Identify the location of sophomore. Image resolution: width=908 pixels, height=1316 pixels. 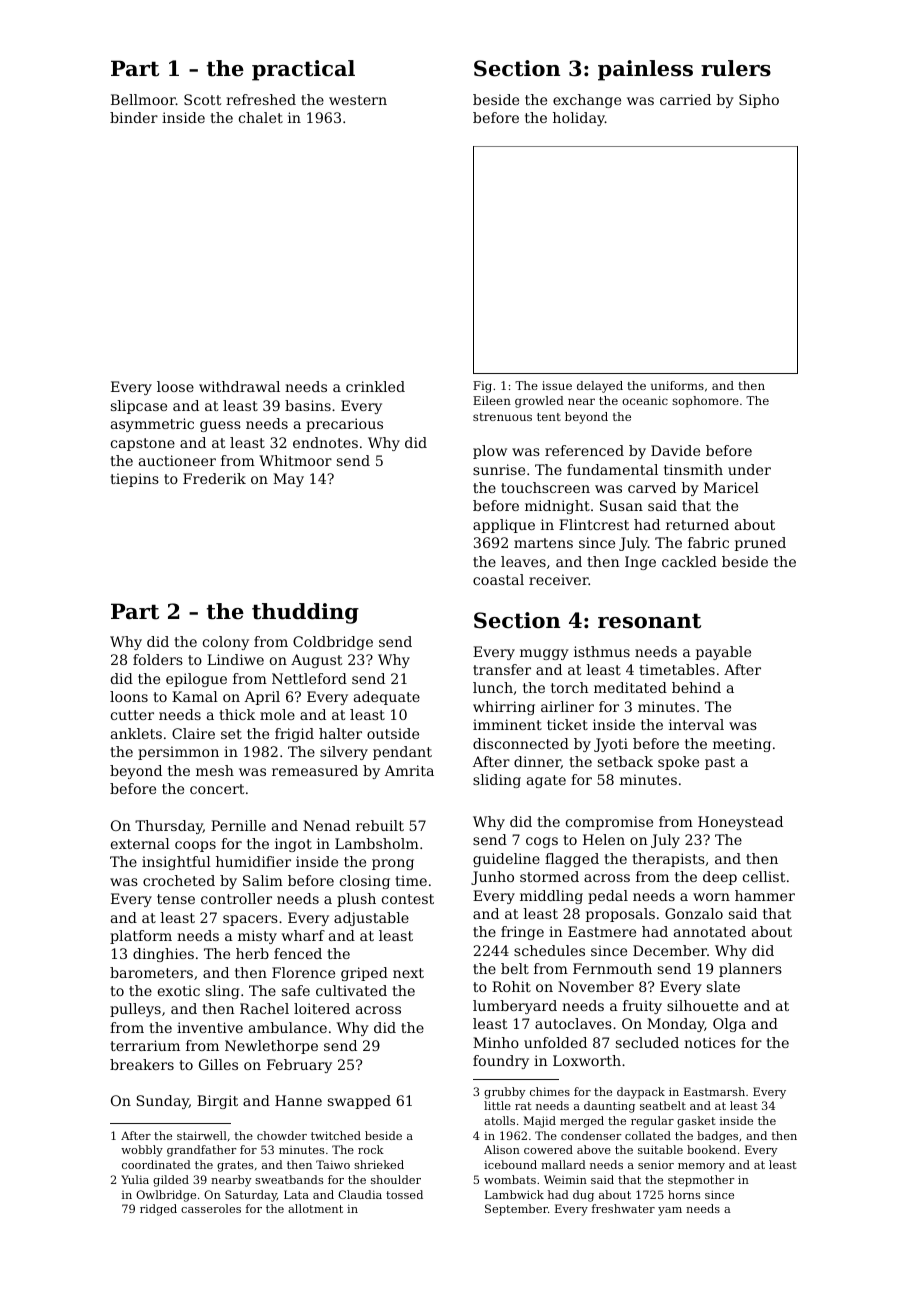
(705, 402).
